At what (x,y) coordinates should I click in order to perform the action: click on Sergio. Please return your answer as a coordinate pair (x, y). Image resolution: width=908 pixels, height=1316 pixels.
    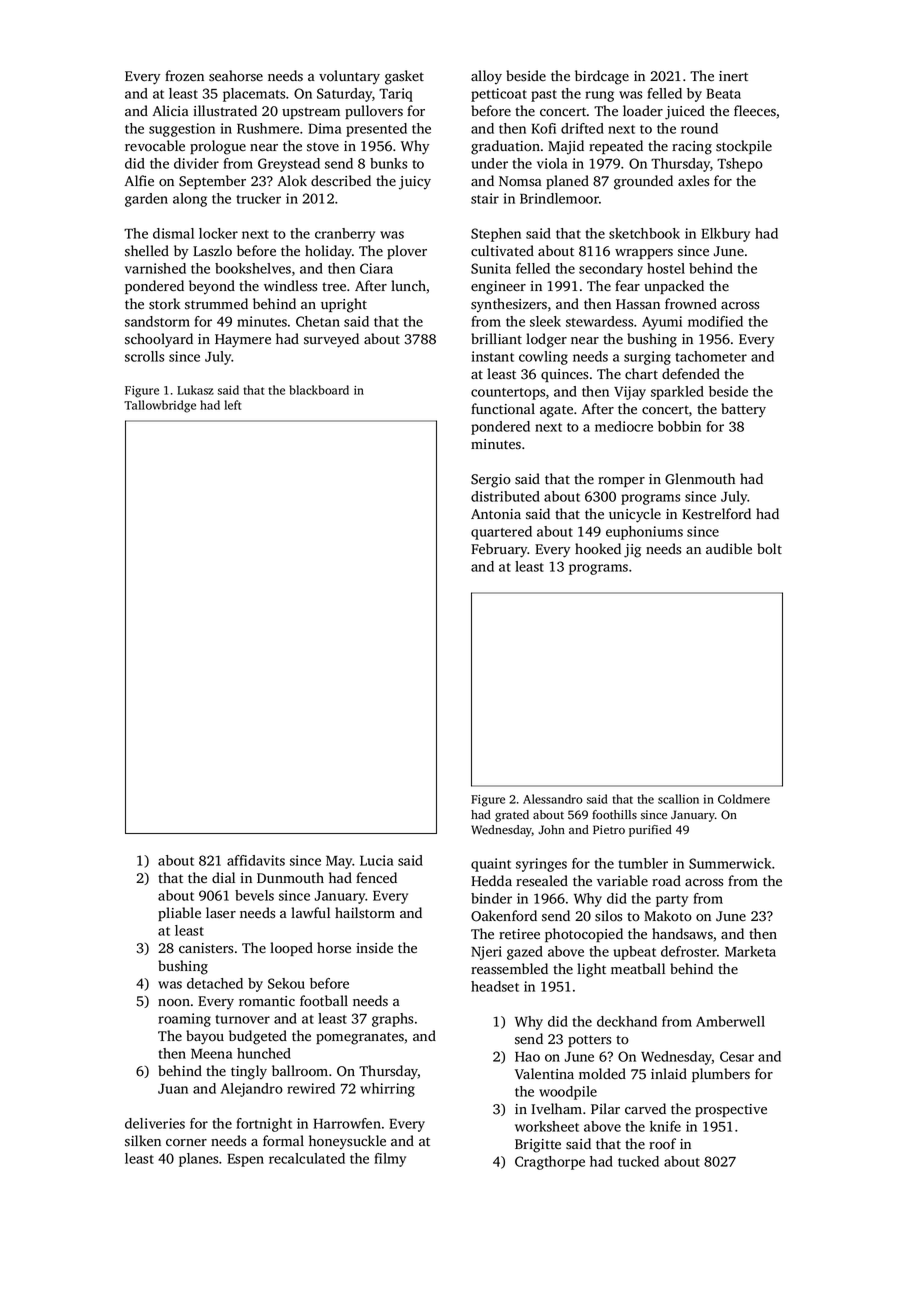
    Looking at the image, I should click on (491, 481).
